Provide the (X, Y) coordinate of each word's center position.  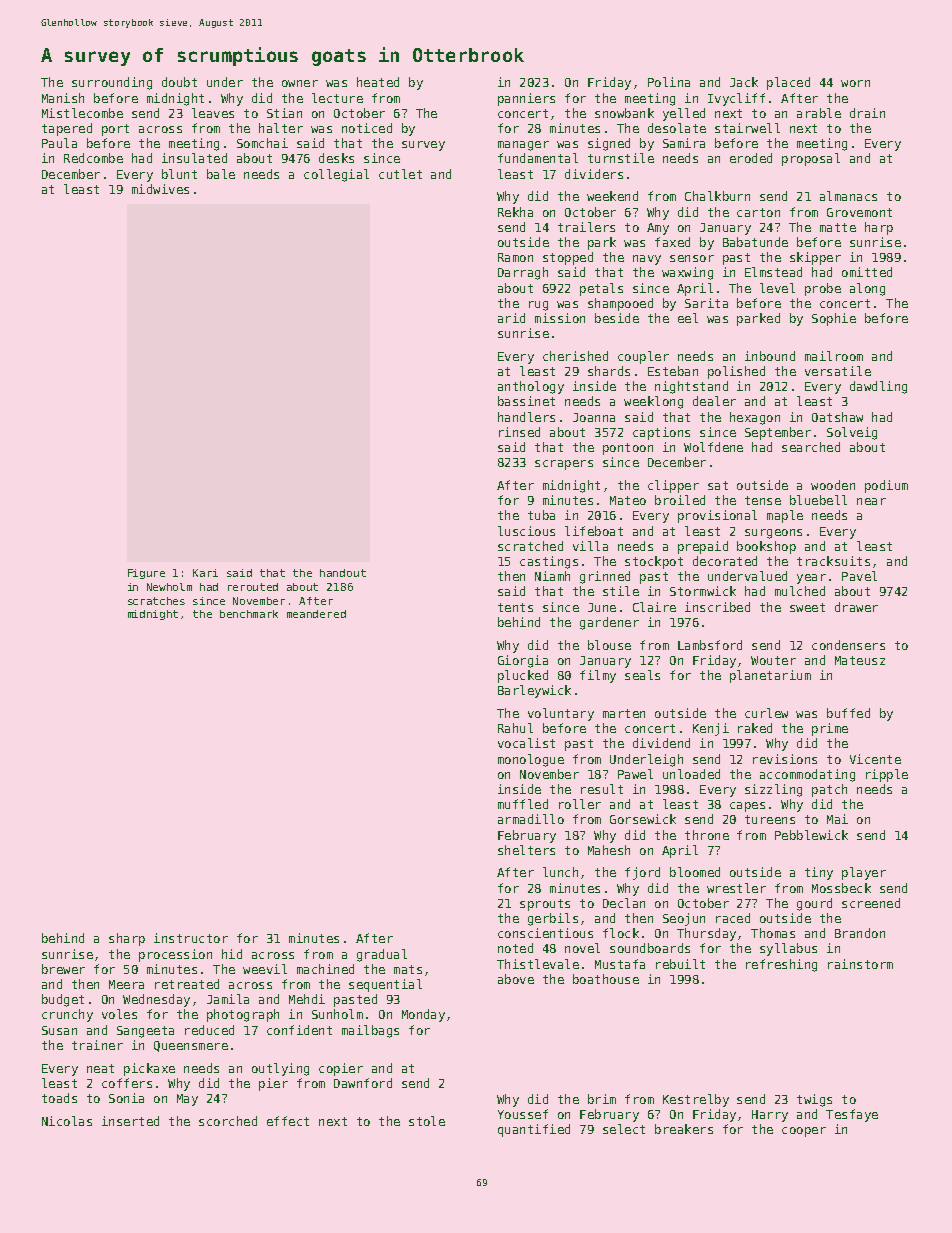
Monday (423, 1015)
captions (661, 433)
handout (343, 573)
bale (221, 174)
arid (511, 318)
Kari (205, 573)
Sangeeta (145, 1032)
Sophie (834, 319)
